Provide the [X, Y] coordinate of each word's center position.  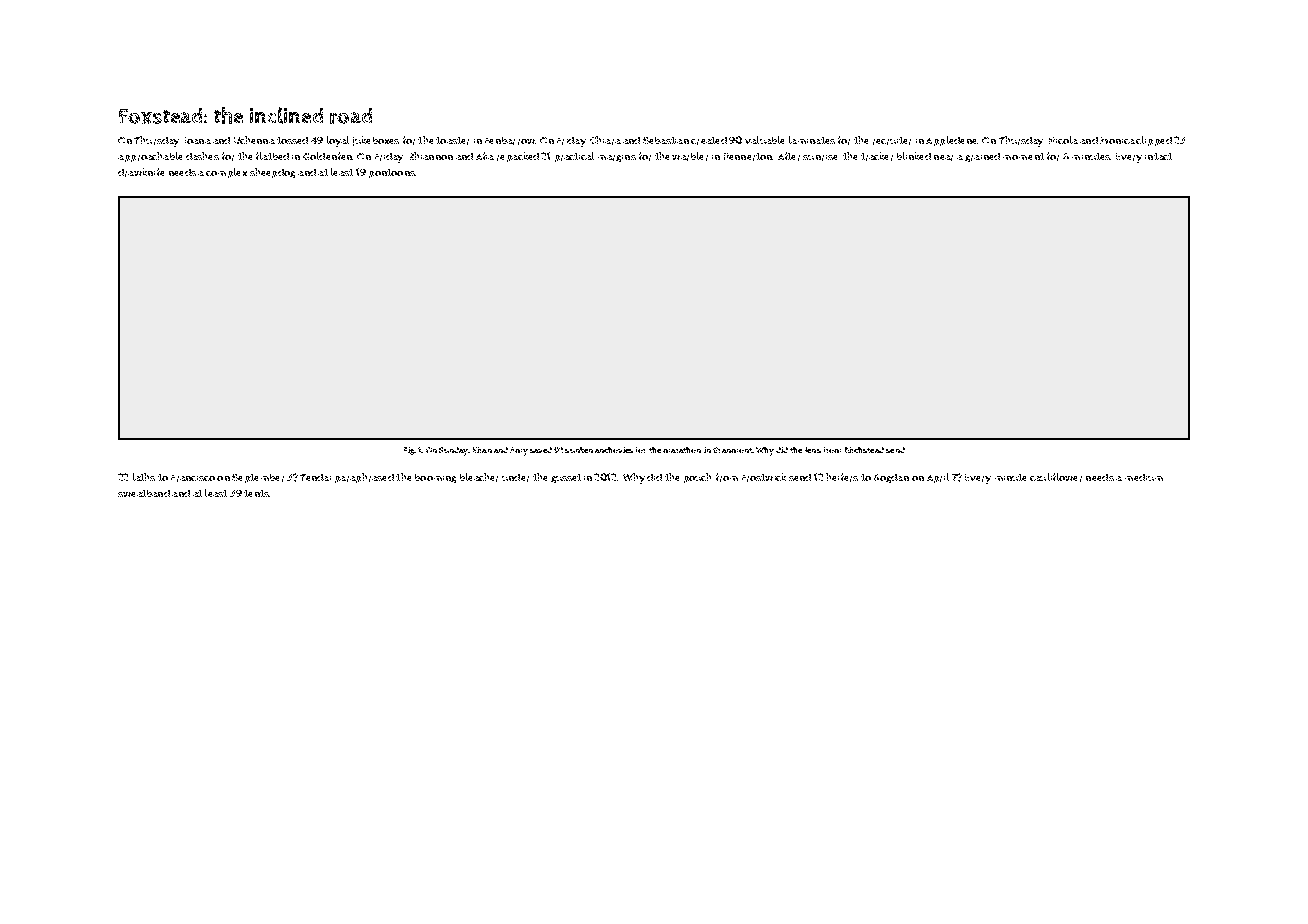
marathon [682, 450]
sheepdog [272, 173]
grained [982, 157]
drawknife [141, 172]
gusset [566, 478]
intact [1158, 156]
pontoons [392, 173]
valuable [764, 140]
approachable [150, 157]
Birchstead [864, 450]
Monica [1117, 140]
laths [144, 477]
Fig [409, 451]
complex [226, 173]
